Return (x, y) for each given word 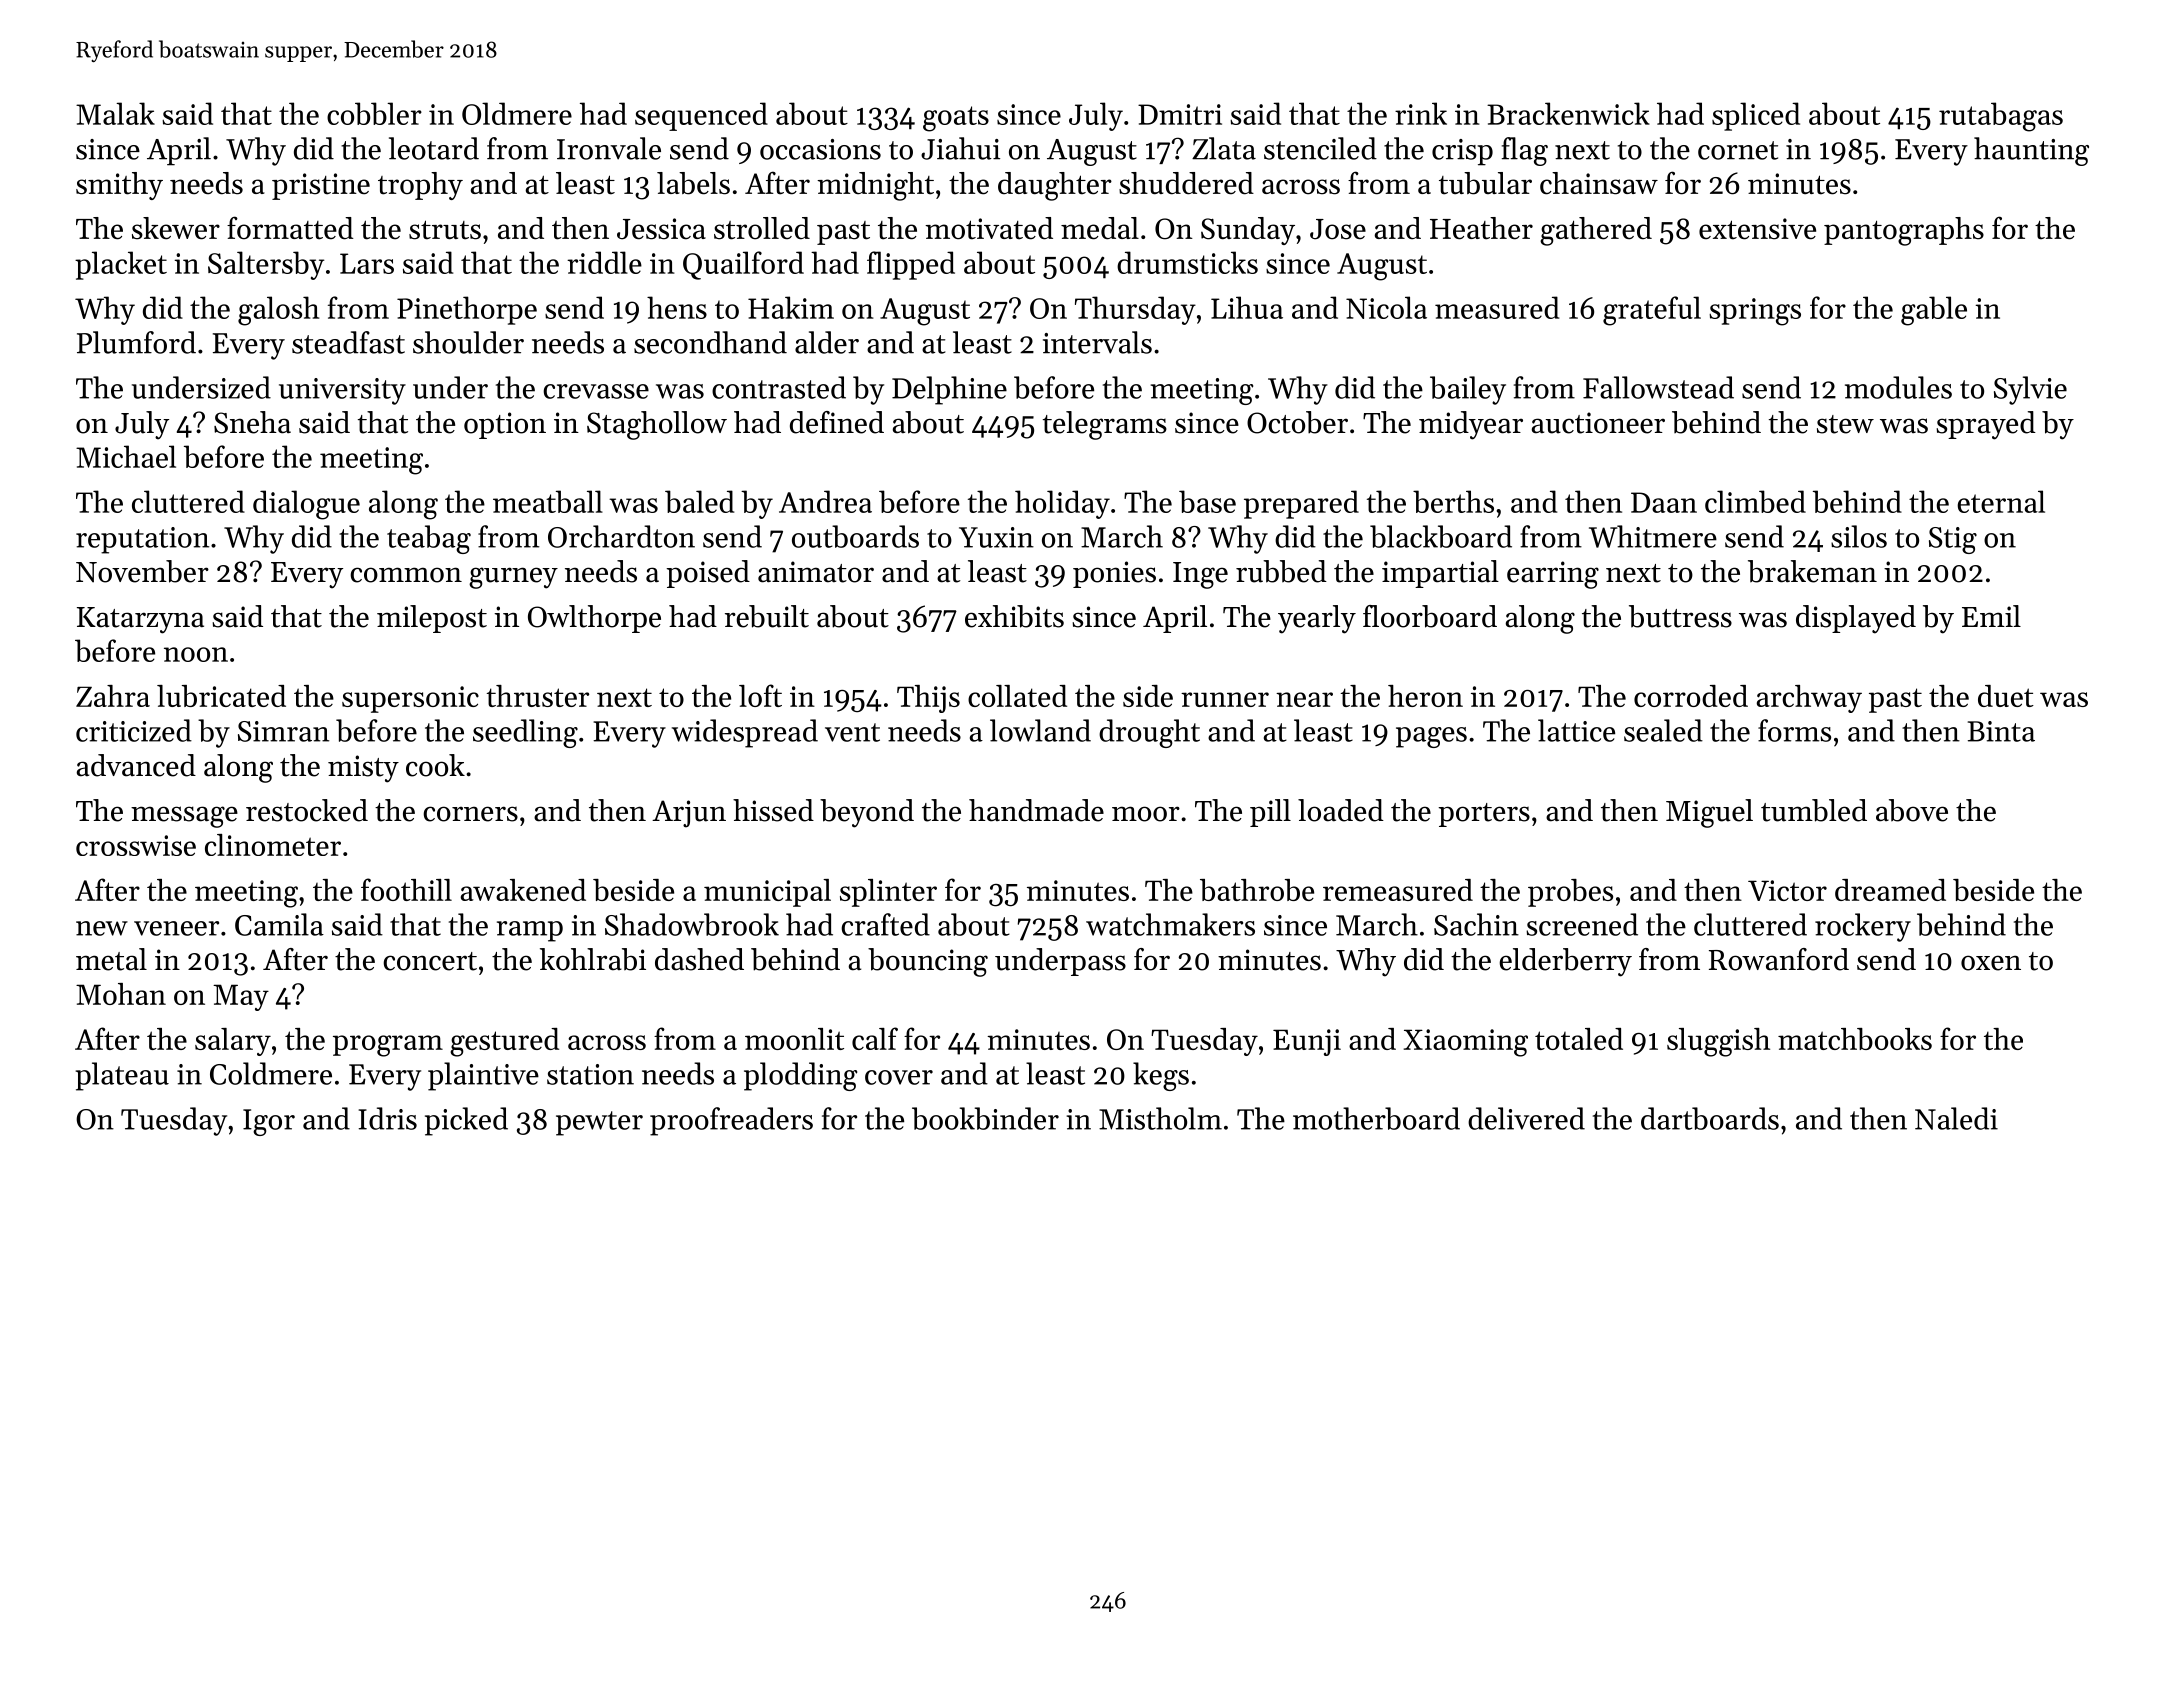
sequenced (701, 116)
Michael (126, 456)
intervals (1097, 342)
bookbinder (985, 1118)
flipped (911, 265)
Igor (269, 1122)
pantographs (1904, 231)
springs (1755, 312)
